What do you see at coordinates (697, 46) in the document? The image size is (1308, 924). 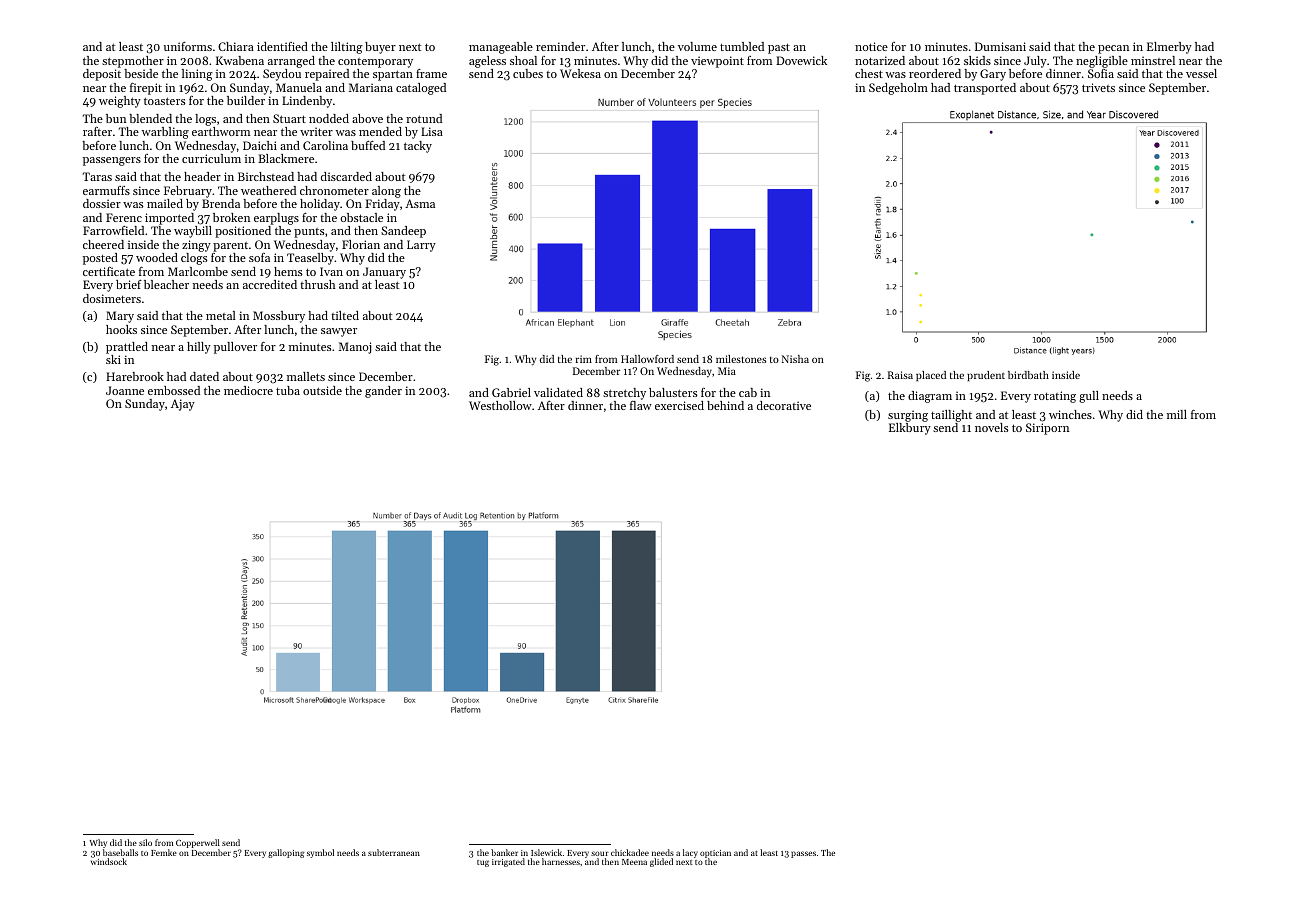 I see `volume` at bounding box center [697, 46].
